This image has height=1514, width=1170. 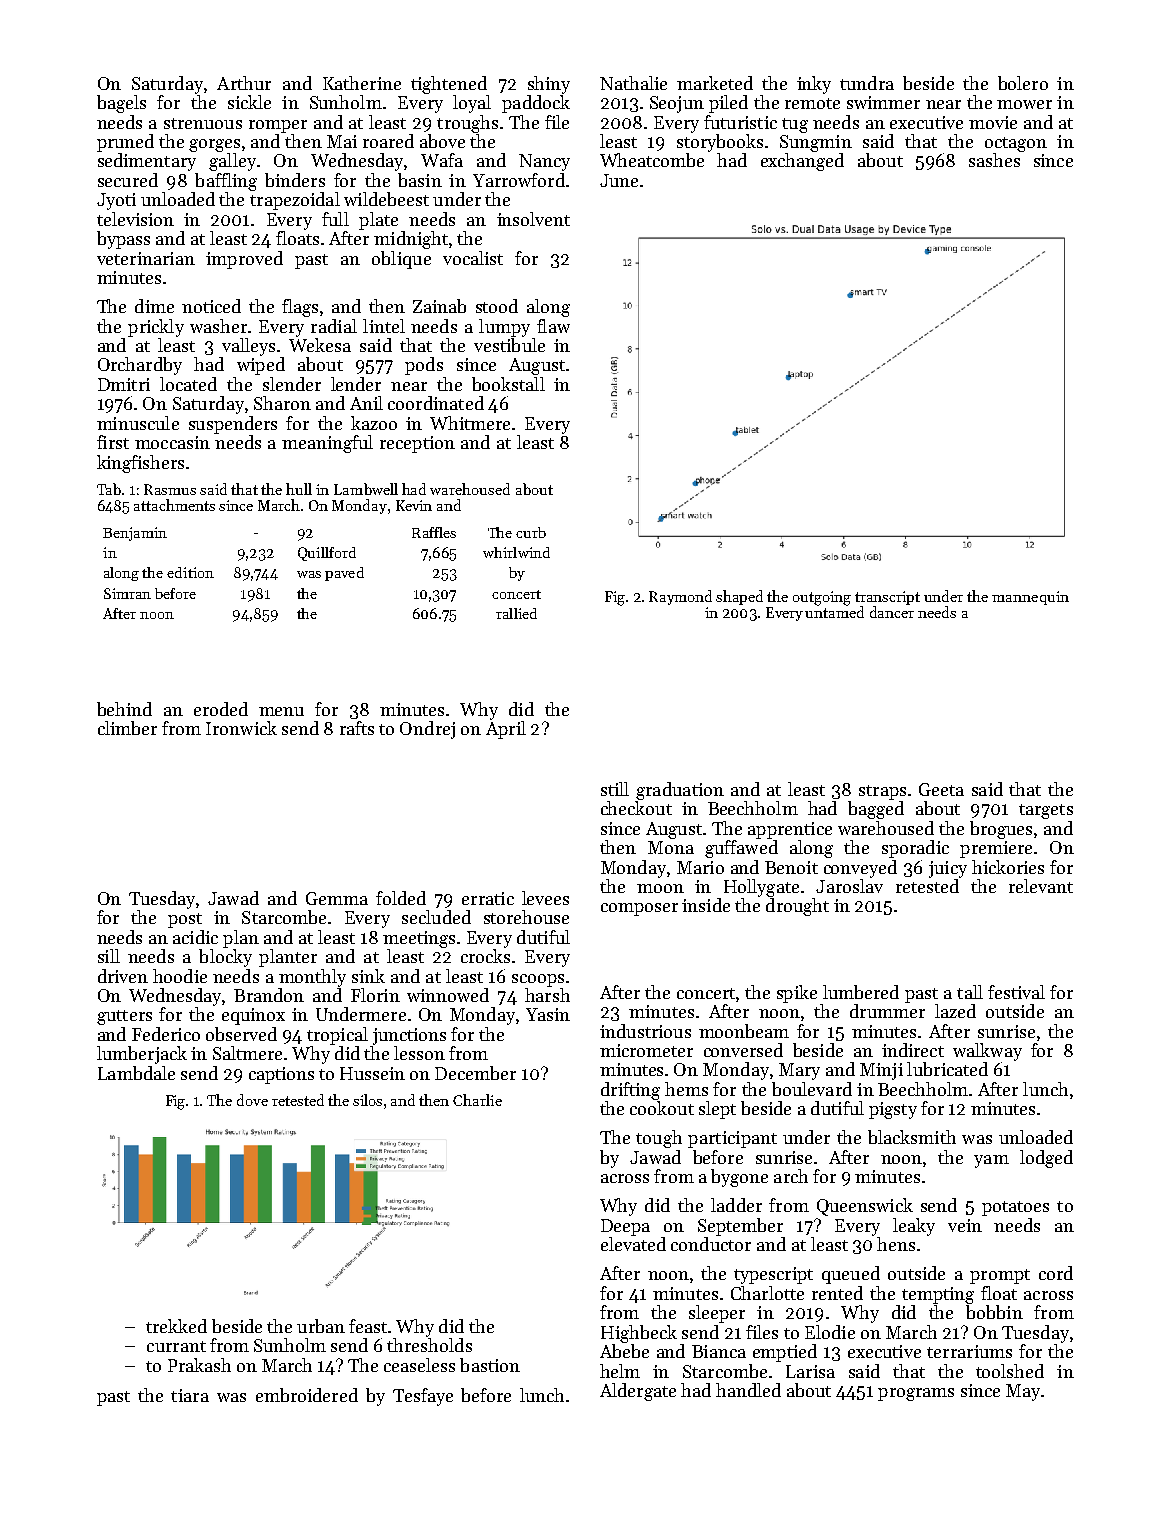 What do you see at coordinates (916, 1394) in the image?
I see `programs` at bounding box center [916, 1394].
